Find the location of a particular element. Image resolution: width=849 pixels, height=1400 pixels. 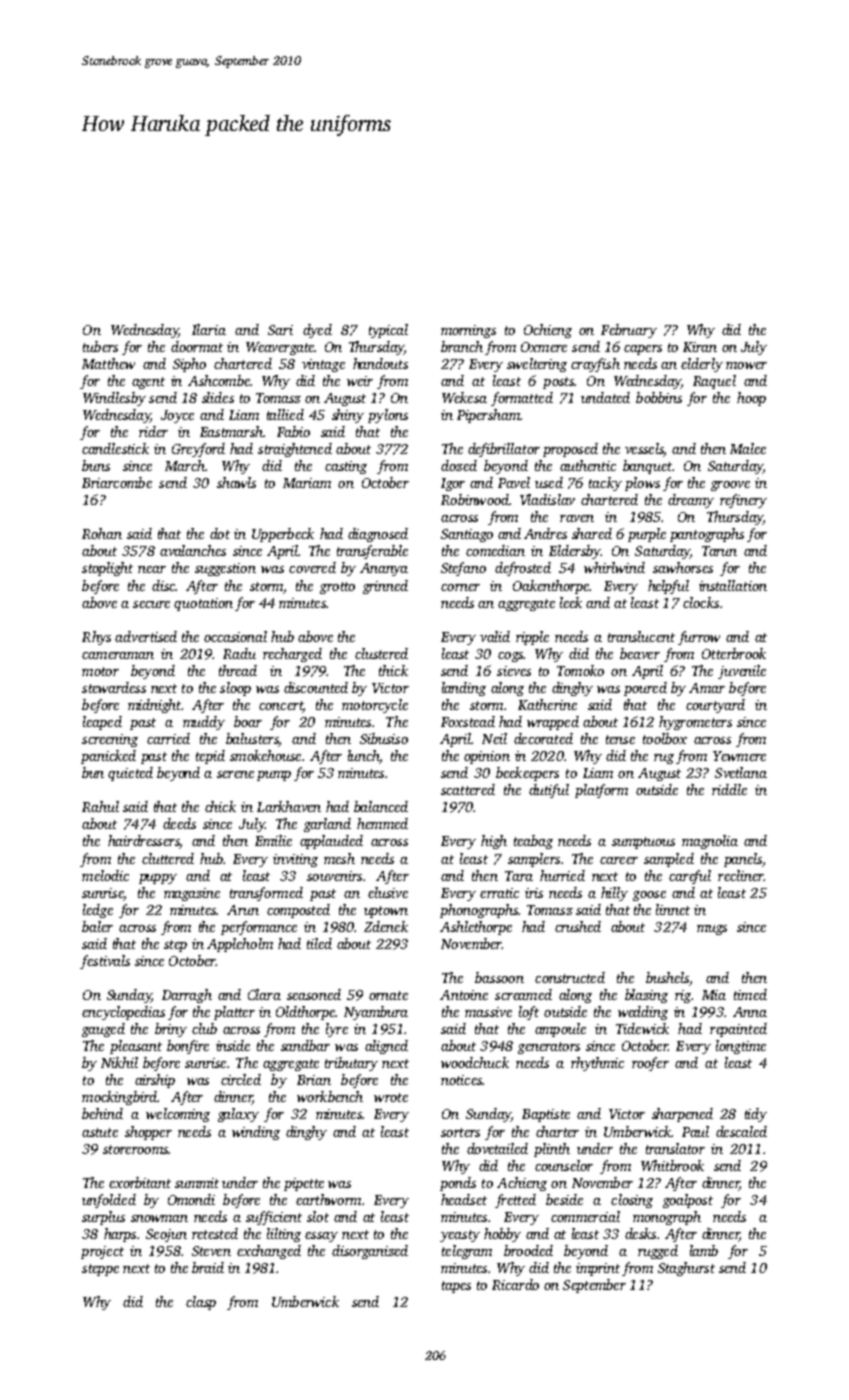

Ilaria is located at coordinates (209, 329).
